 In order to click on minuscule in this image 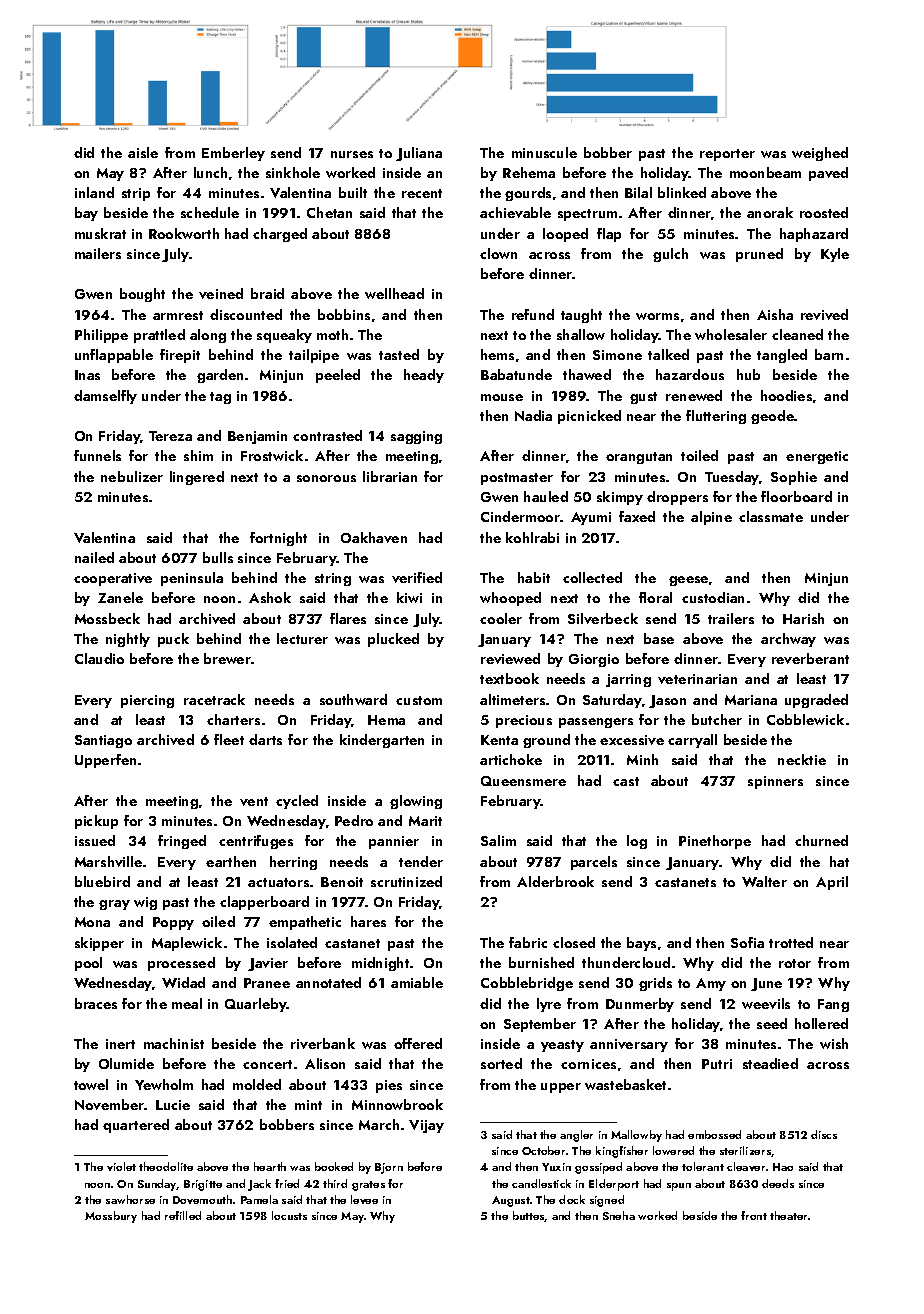, I will do `click(544, 152)`.
